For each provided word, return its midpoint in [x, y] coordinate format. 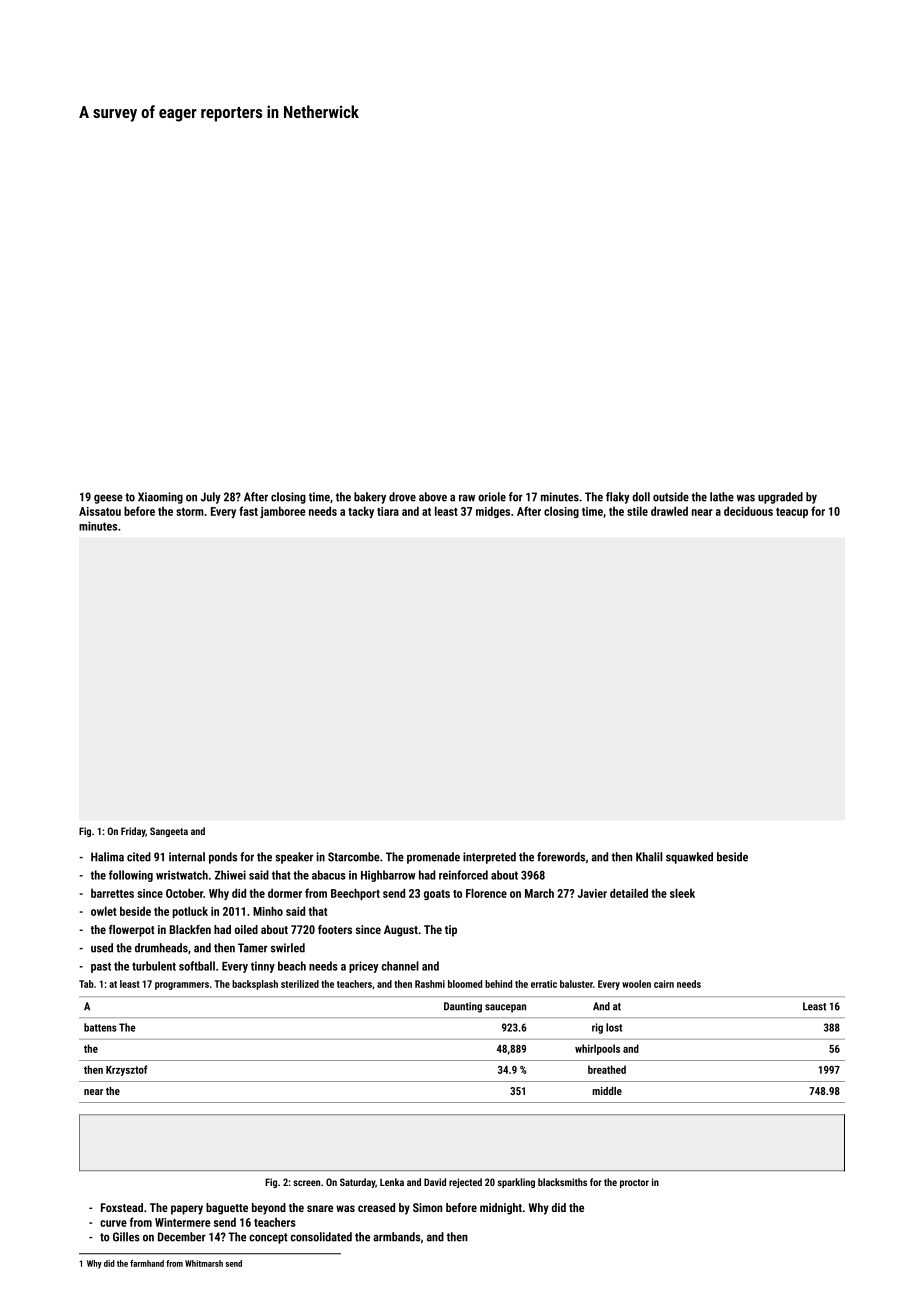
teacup [792, 513]
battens [100, 1027]
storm [190, 512]
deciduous [748, 511]
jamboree [283, 512]
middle [607, 1091]
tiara [388, 511]
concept [268, 1238]
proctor [634, 1183]
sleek [682, 893]
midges [493, 512]
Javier [592, 893]
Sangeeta [169, 832]
